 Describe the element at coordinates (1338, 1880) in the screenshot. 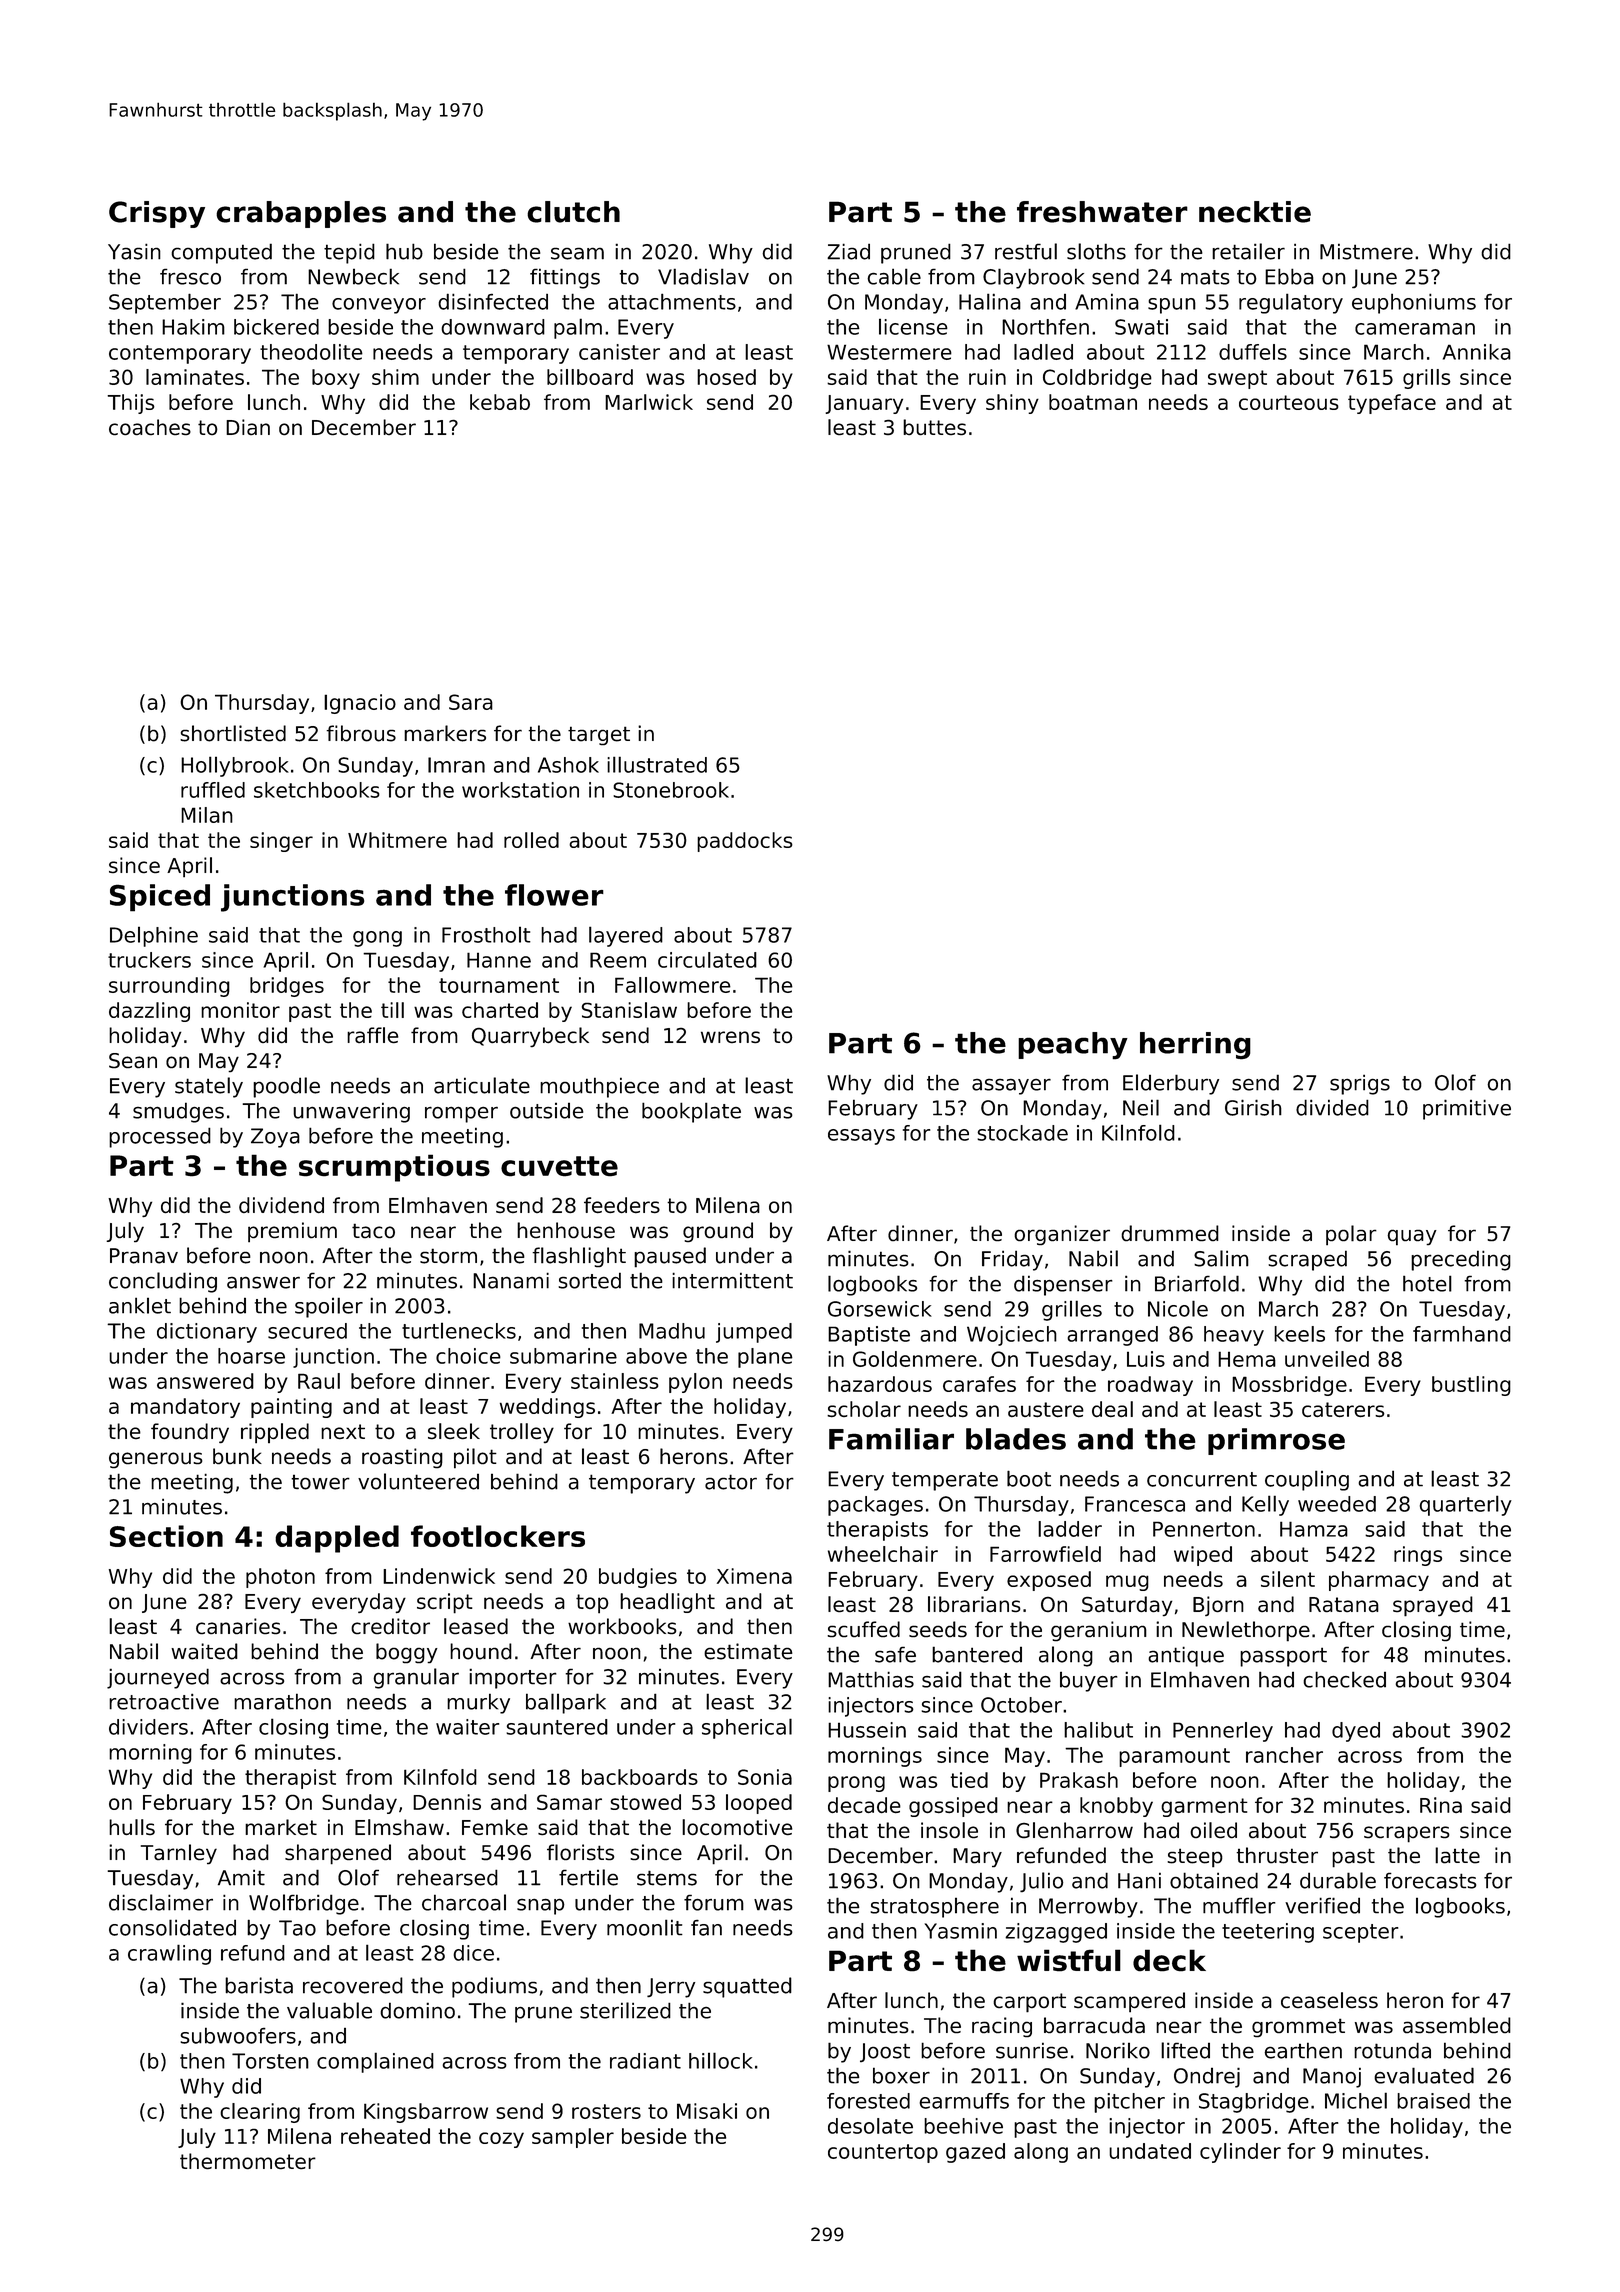

I see `durable` at that location.
